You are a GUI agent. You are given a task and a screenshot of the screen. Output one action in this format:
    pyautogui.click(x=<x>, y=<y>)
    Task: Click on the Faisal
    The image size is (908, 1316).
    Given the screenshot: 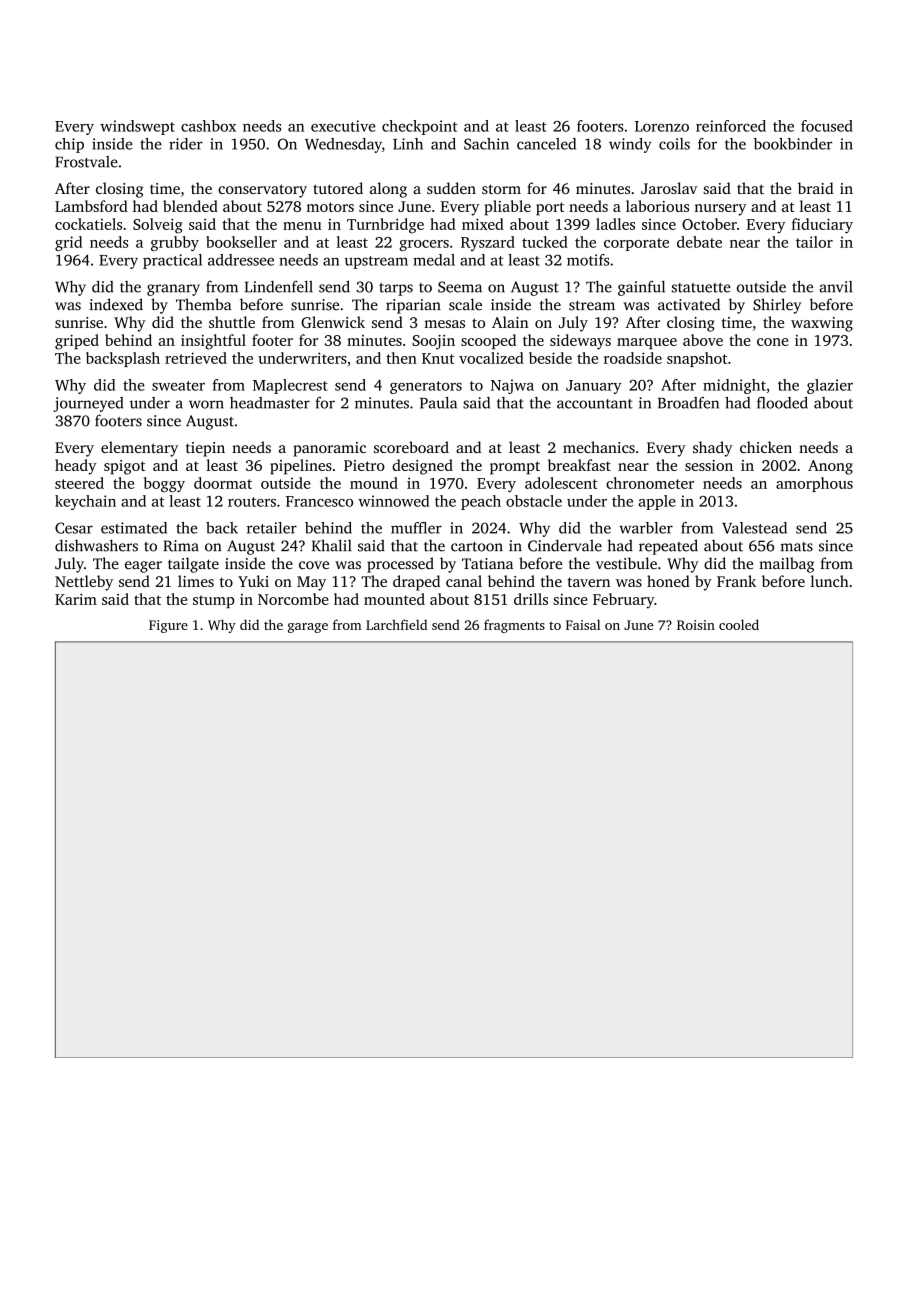 What is the action you would take?
    pyautogui.click(x=583, y=624)
